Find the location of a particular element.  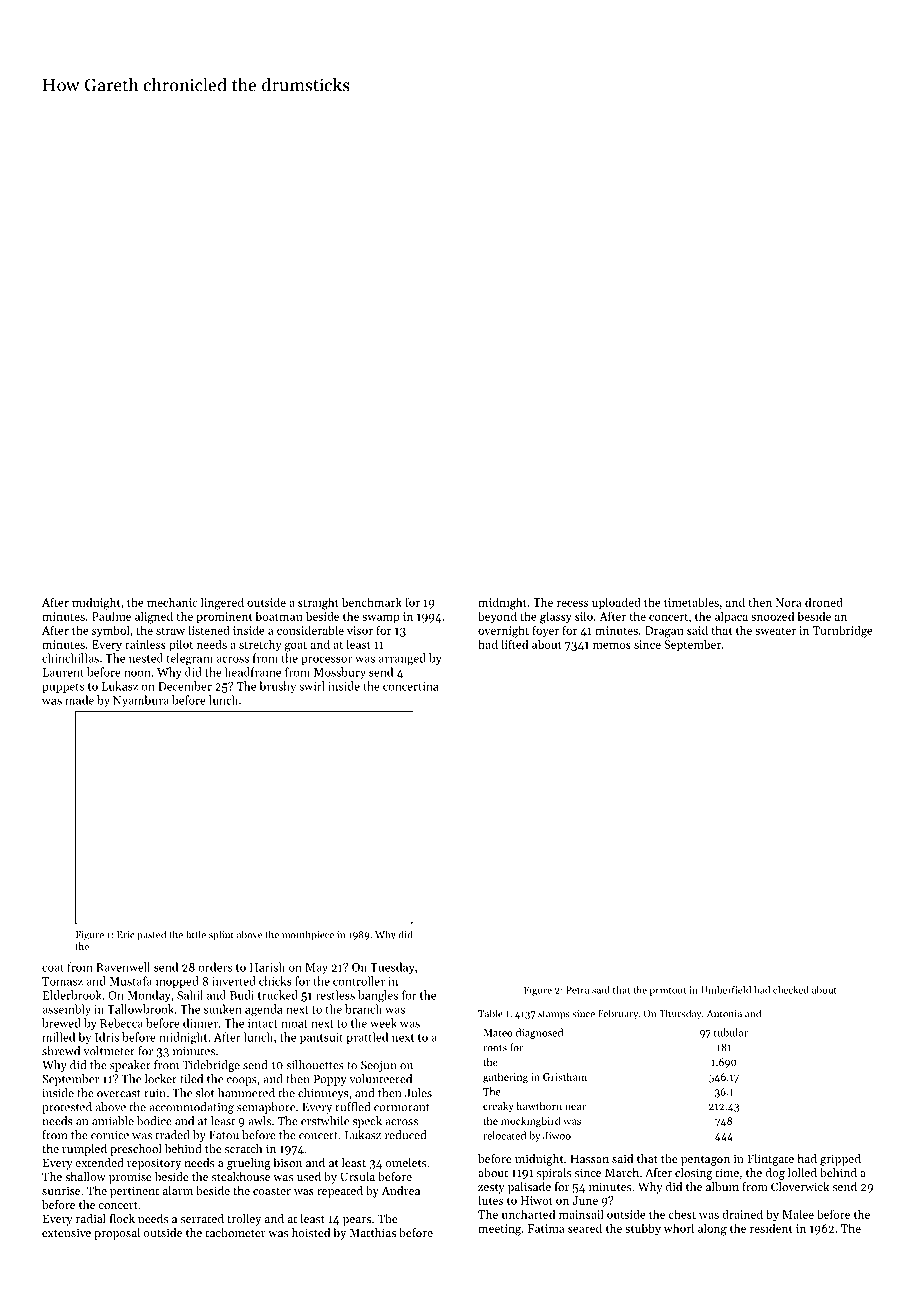

lifted is located at coordinates (514, 644).
